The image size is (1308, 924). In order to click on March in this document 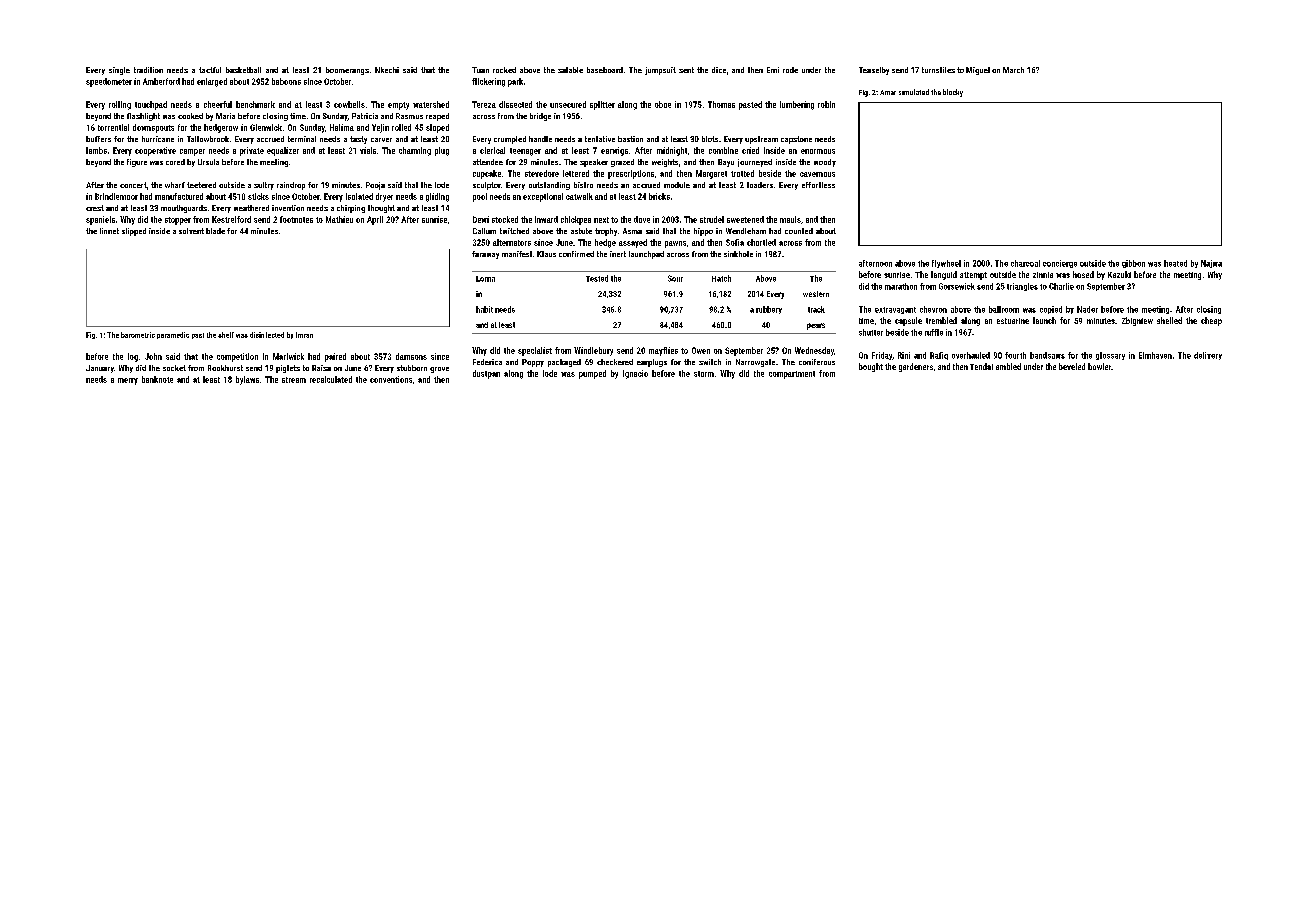, I will do `click(1013, 70)`.
